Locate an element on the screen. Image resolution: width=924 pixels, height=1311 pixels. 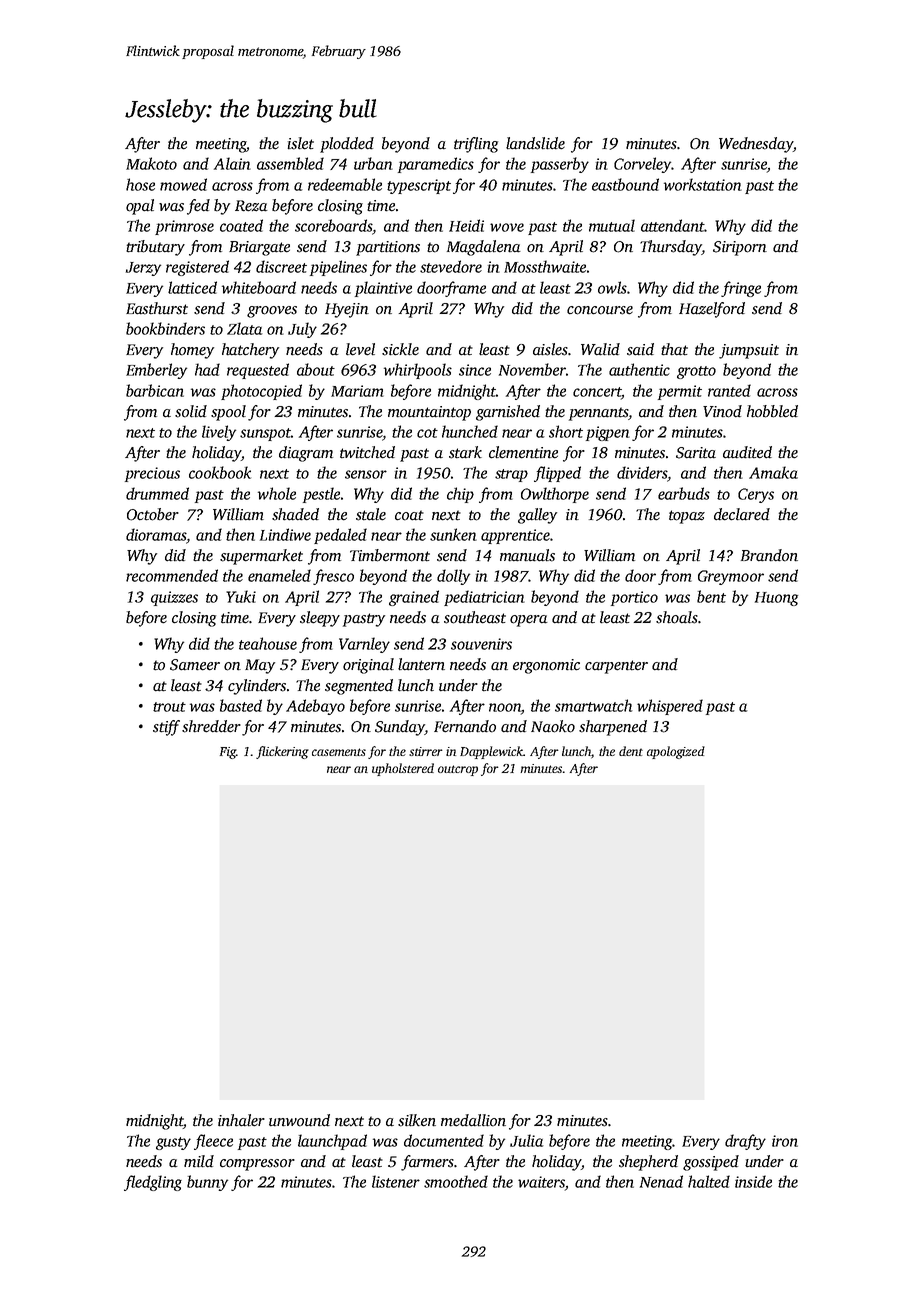
mountaintop is located at coordinates (429, 413).
